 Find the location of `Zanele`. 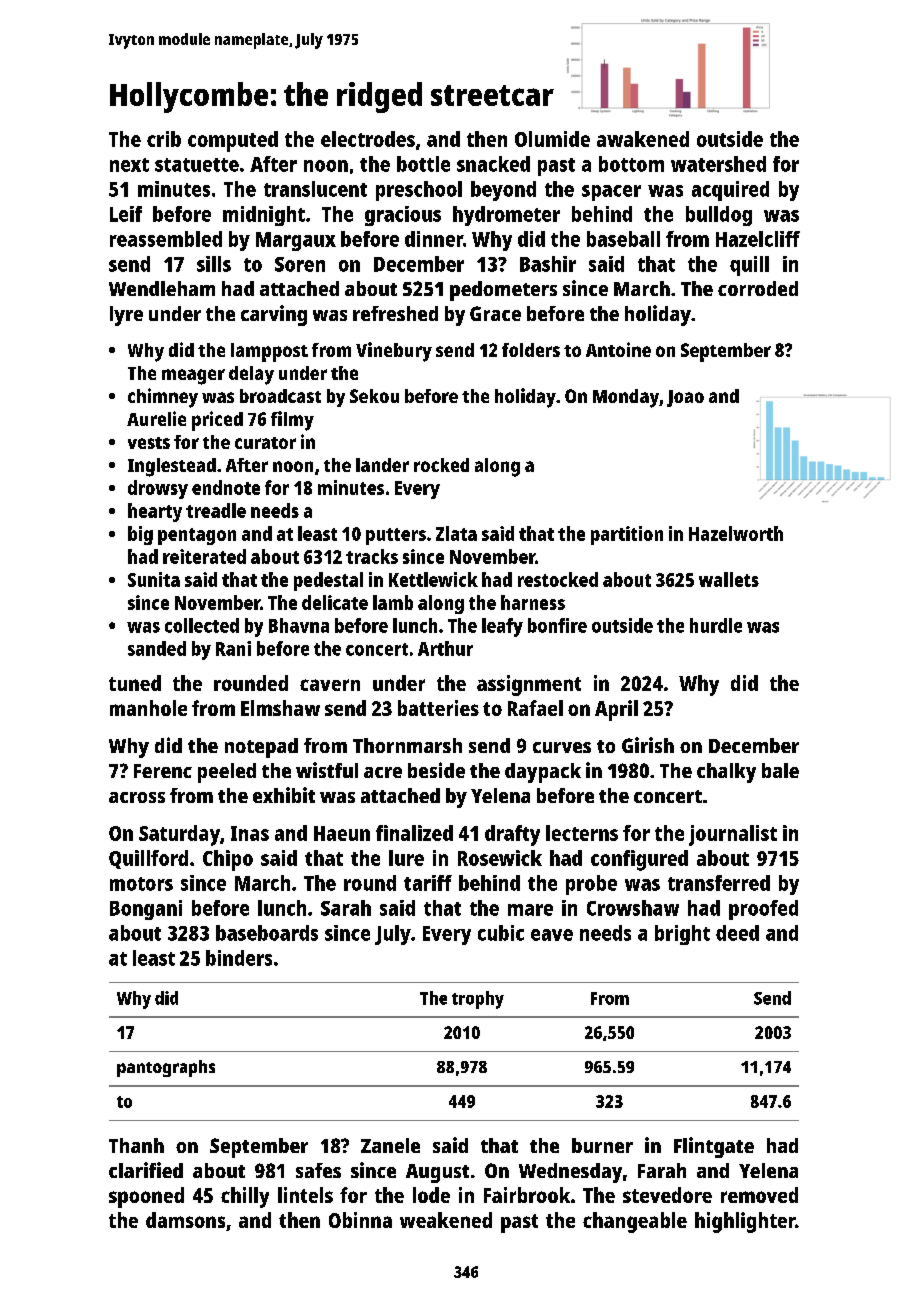

Zanele is located at coordinates (390, 1145).
